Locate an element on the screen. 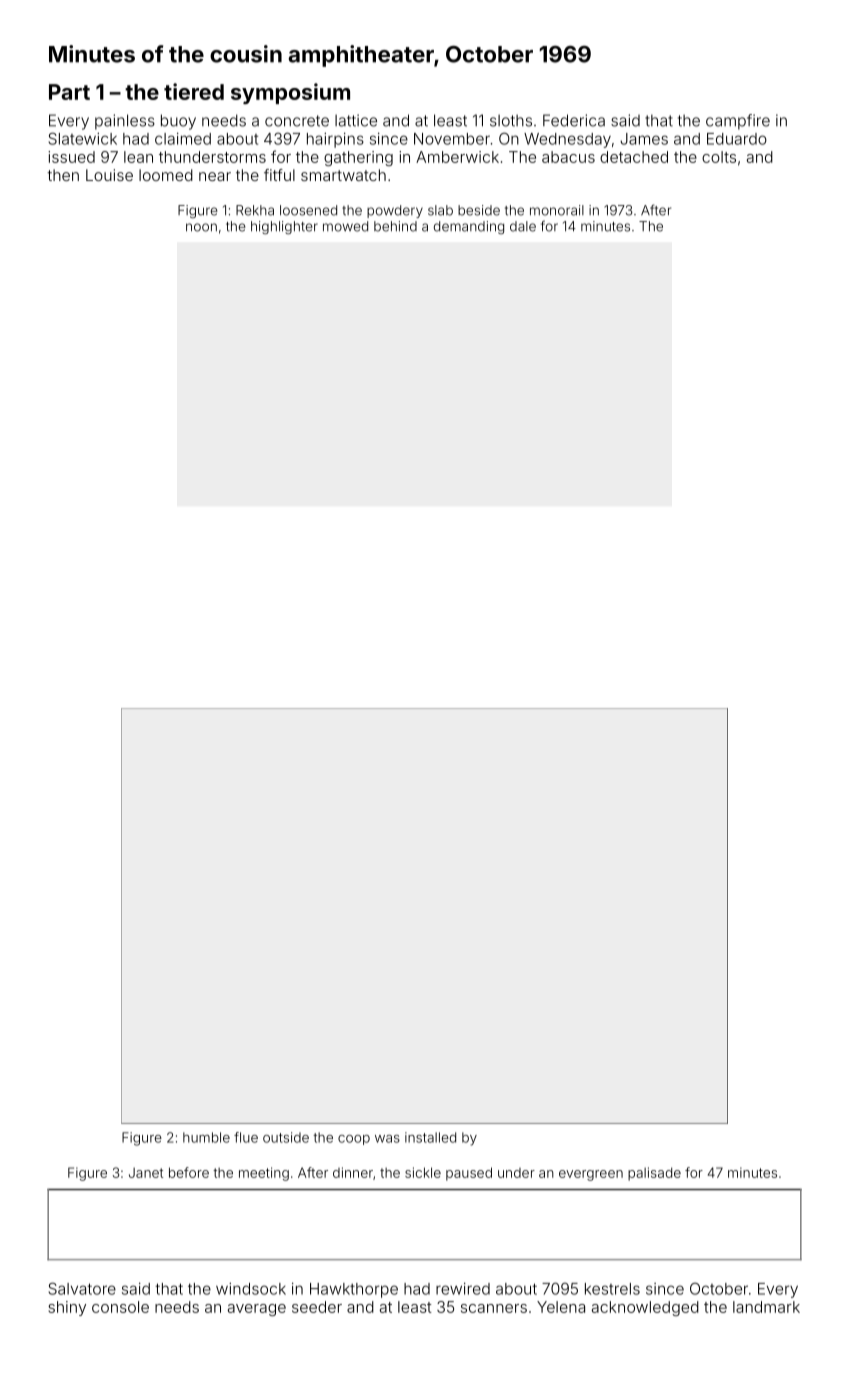 This screenshot has width=849, height=1400. coop is located at coordinates (354, 1140).
